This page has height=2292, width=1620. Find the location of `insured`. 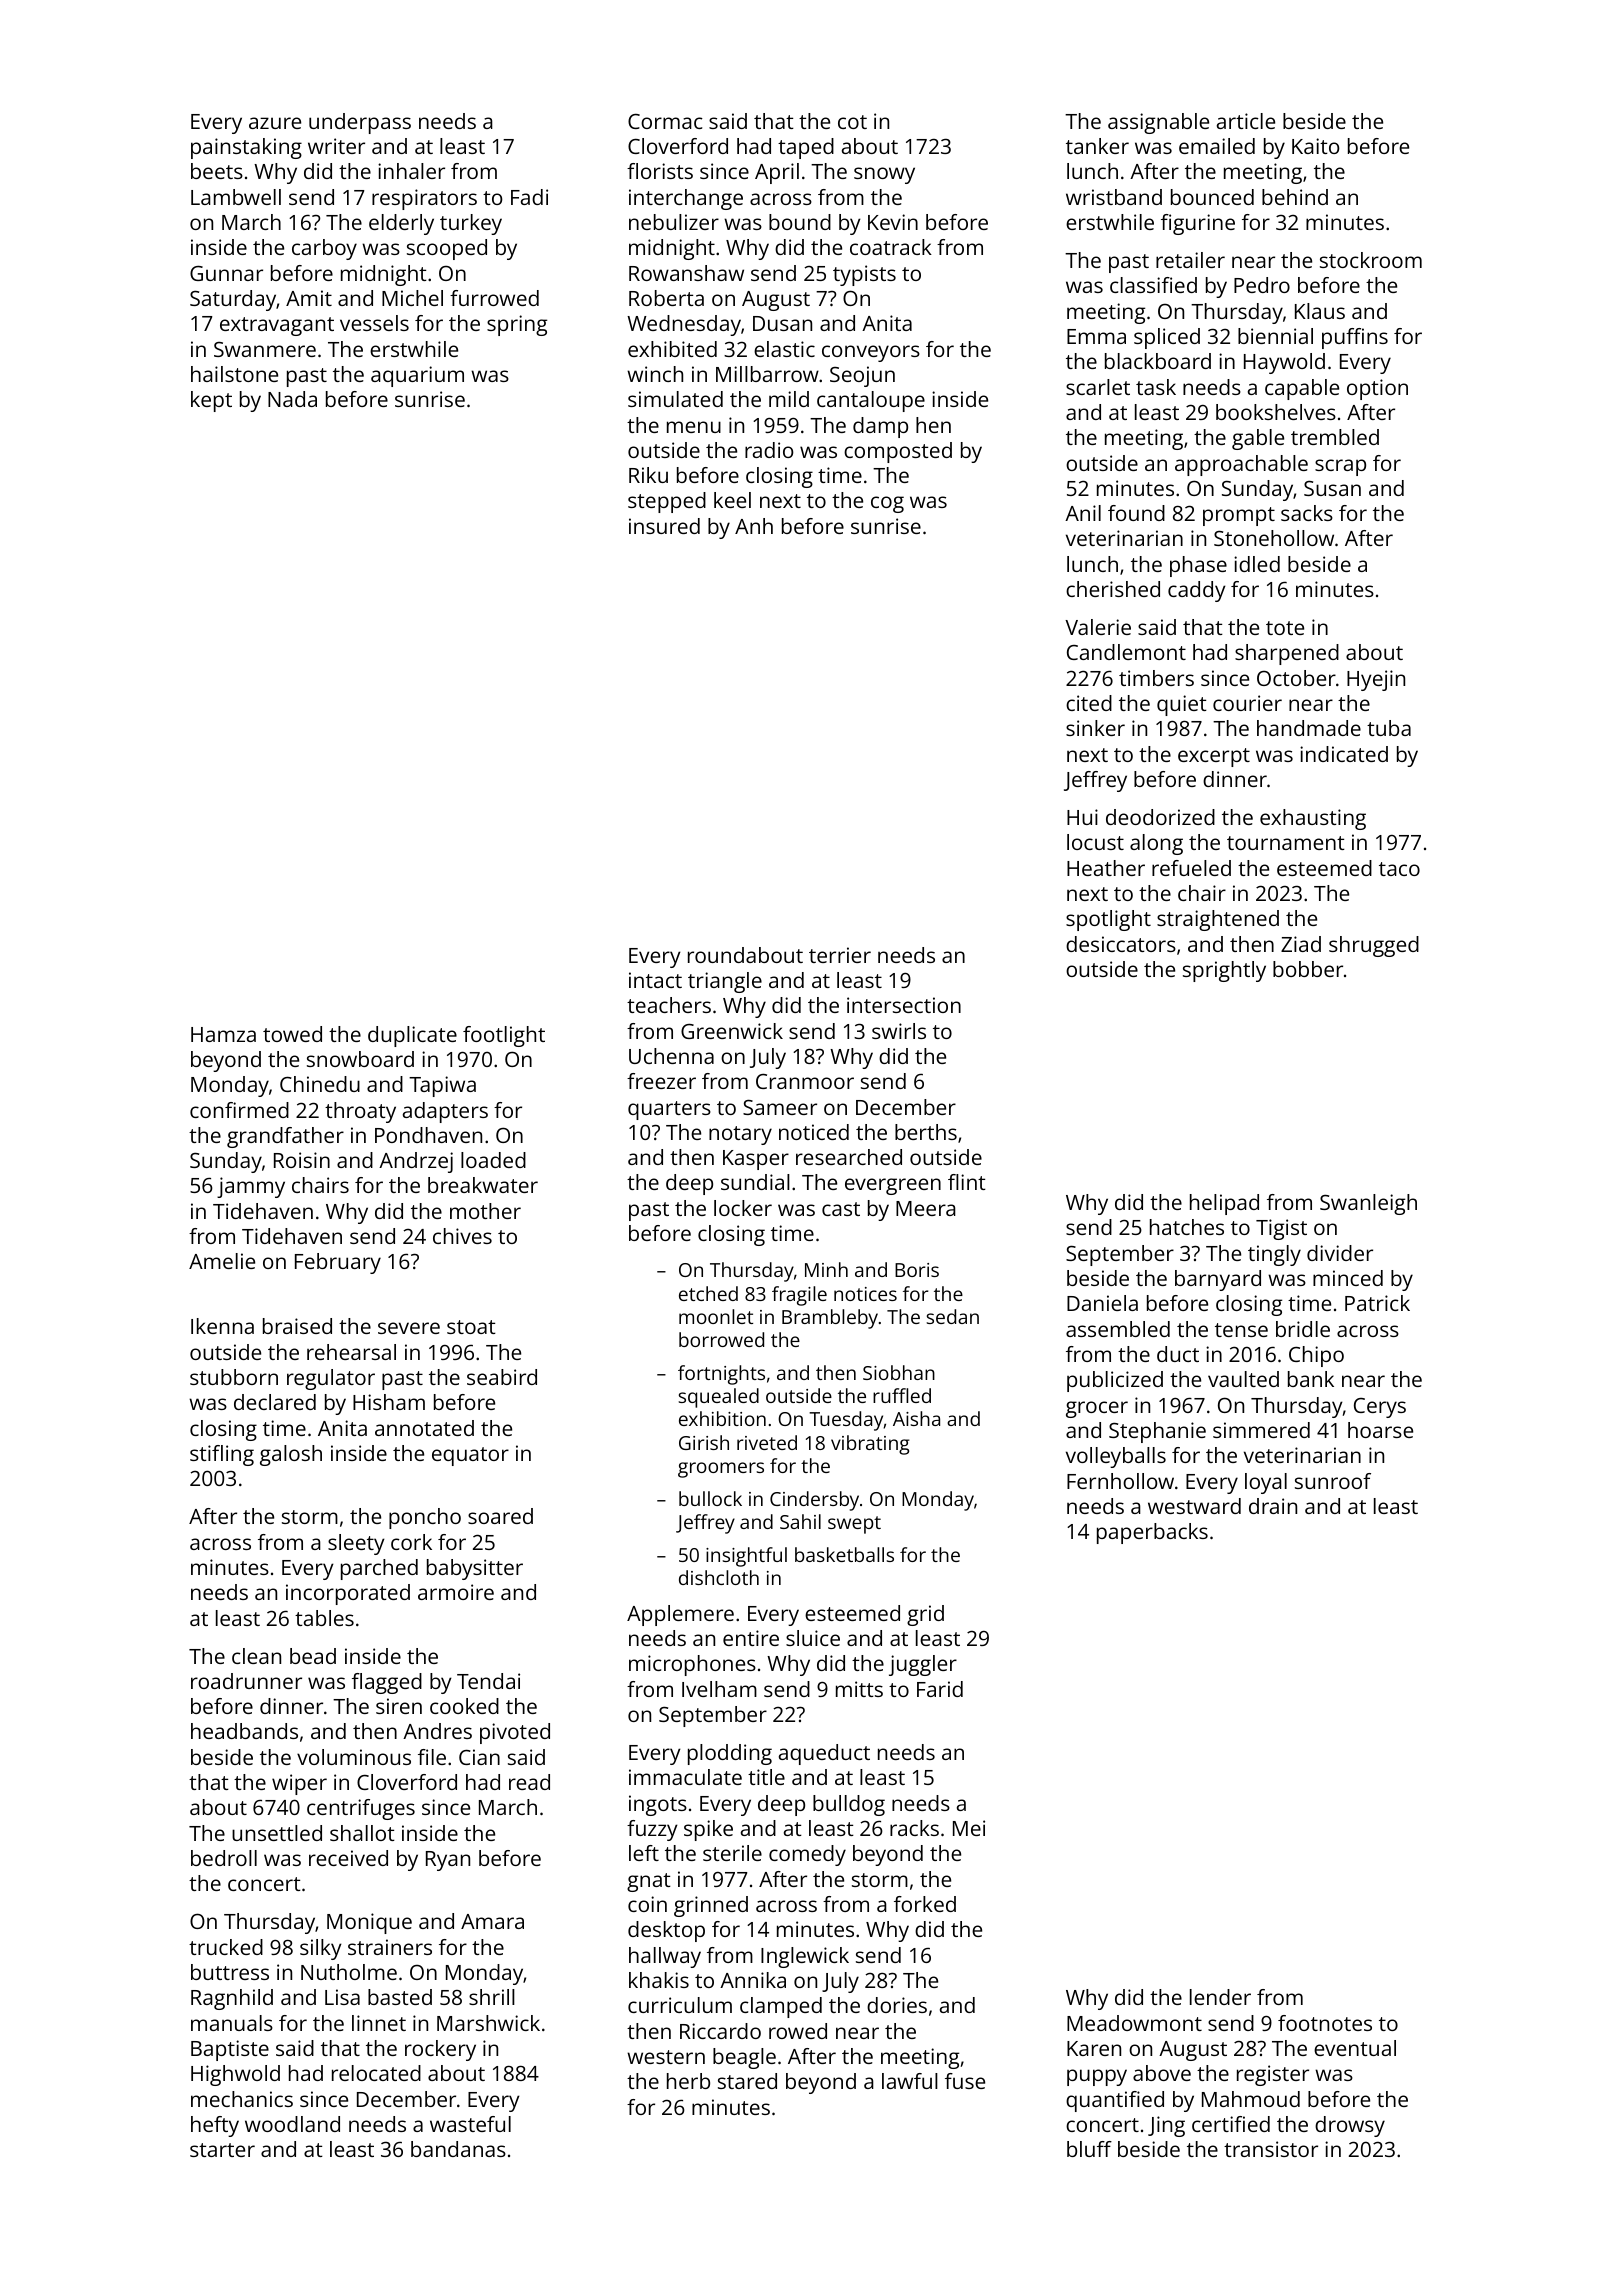

insured is located at coordinates (664, 526).
